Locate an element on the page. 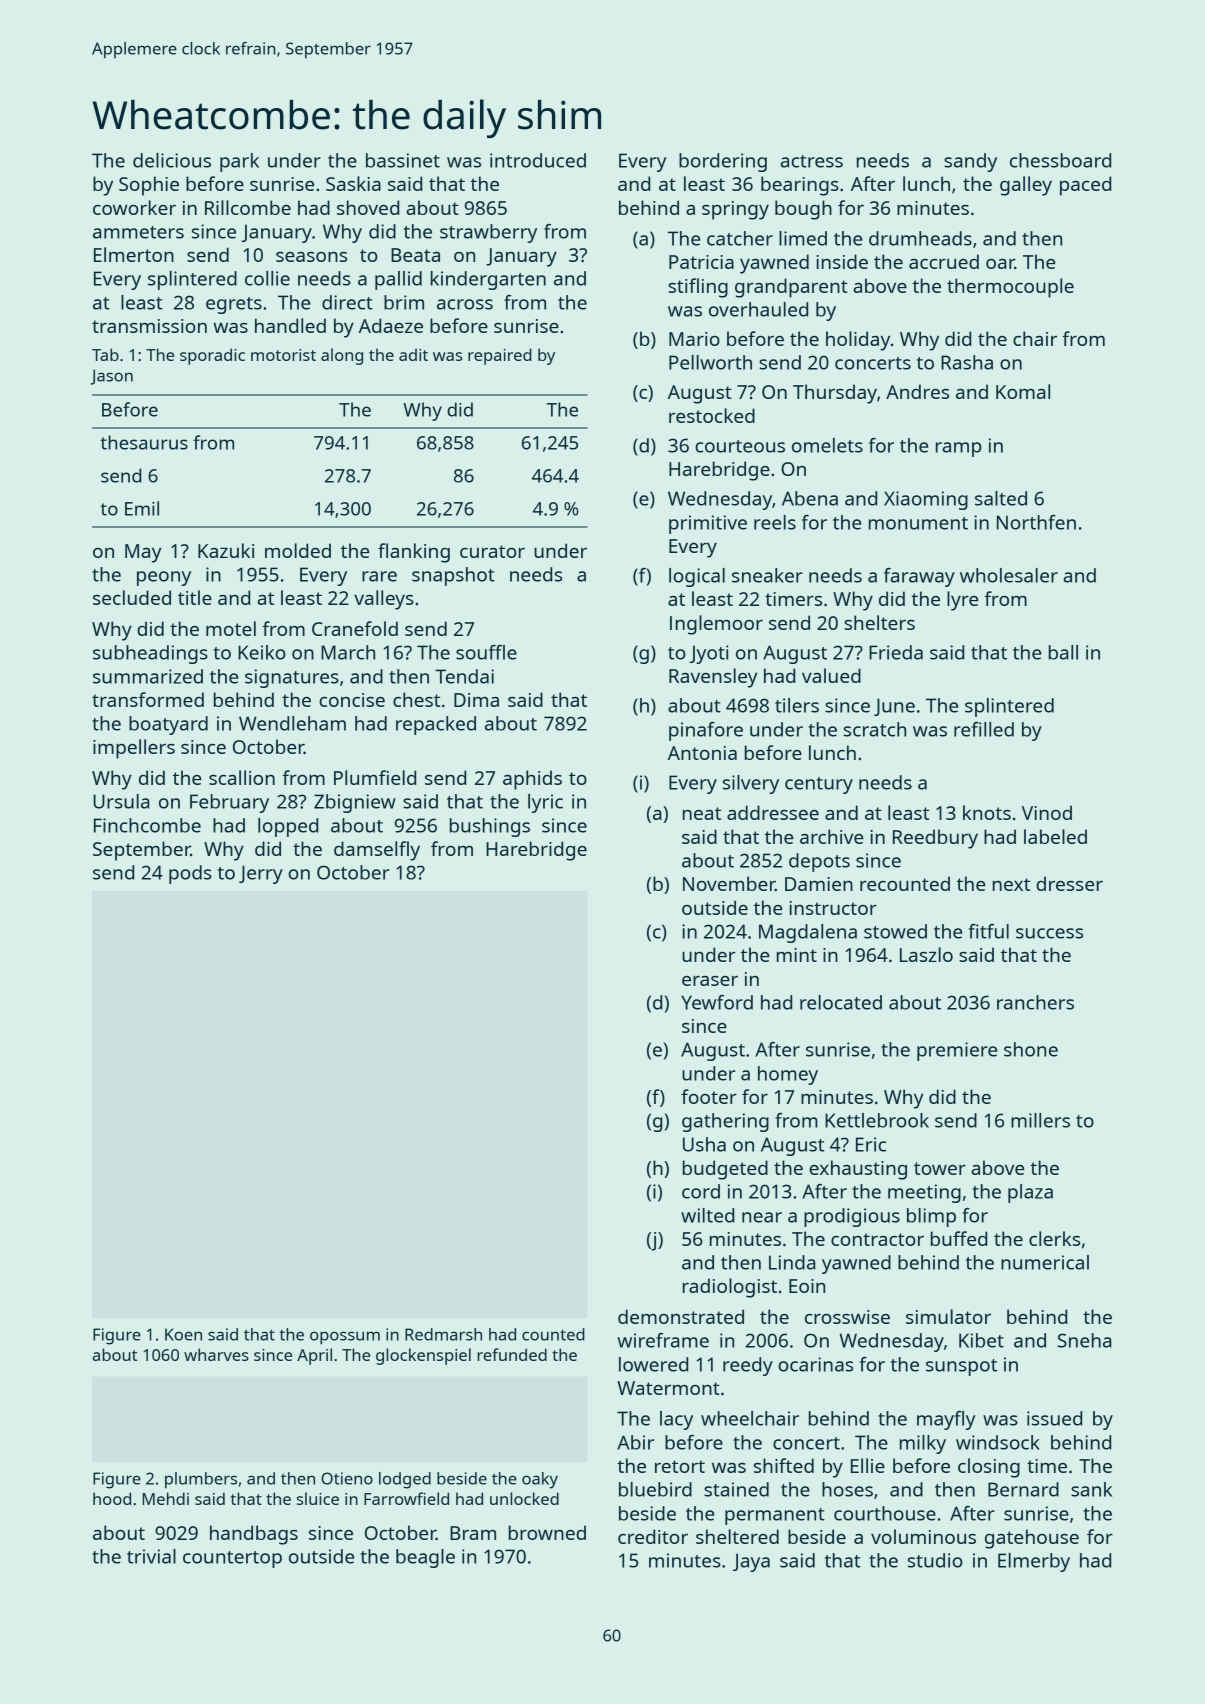 Image resolution: width=1205 pixels, height=1704 pixels. Elmerton is located at coordinates (134, 254).
